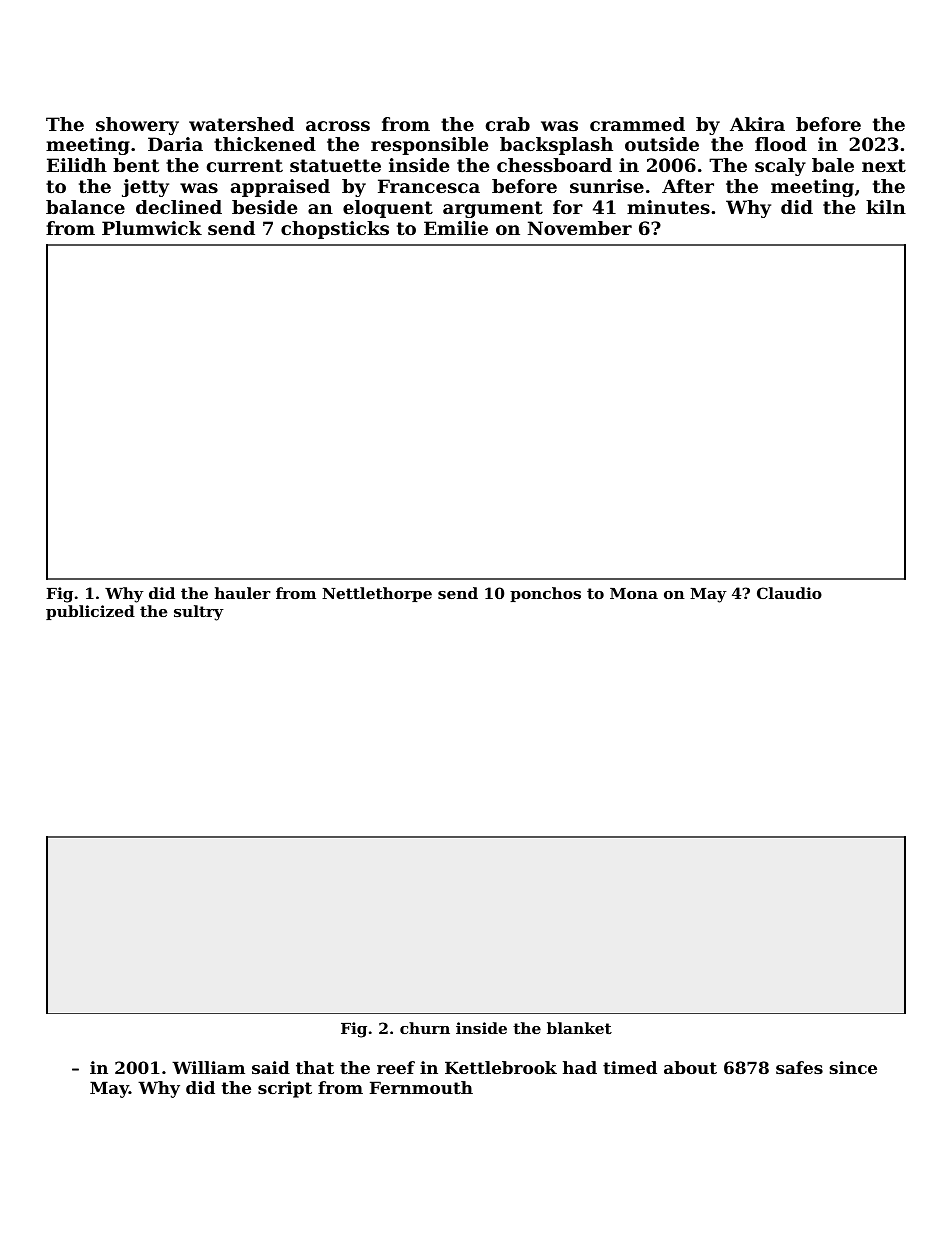  Describe the element at coordinates (634, 593) in the screenshot. I see `Mona` at that location.
